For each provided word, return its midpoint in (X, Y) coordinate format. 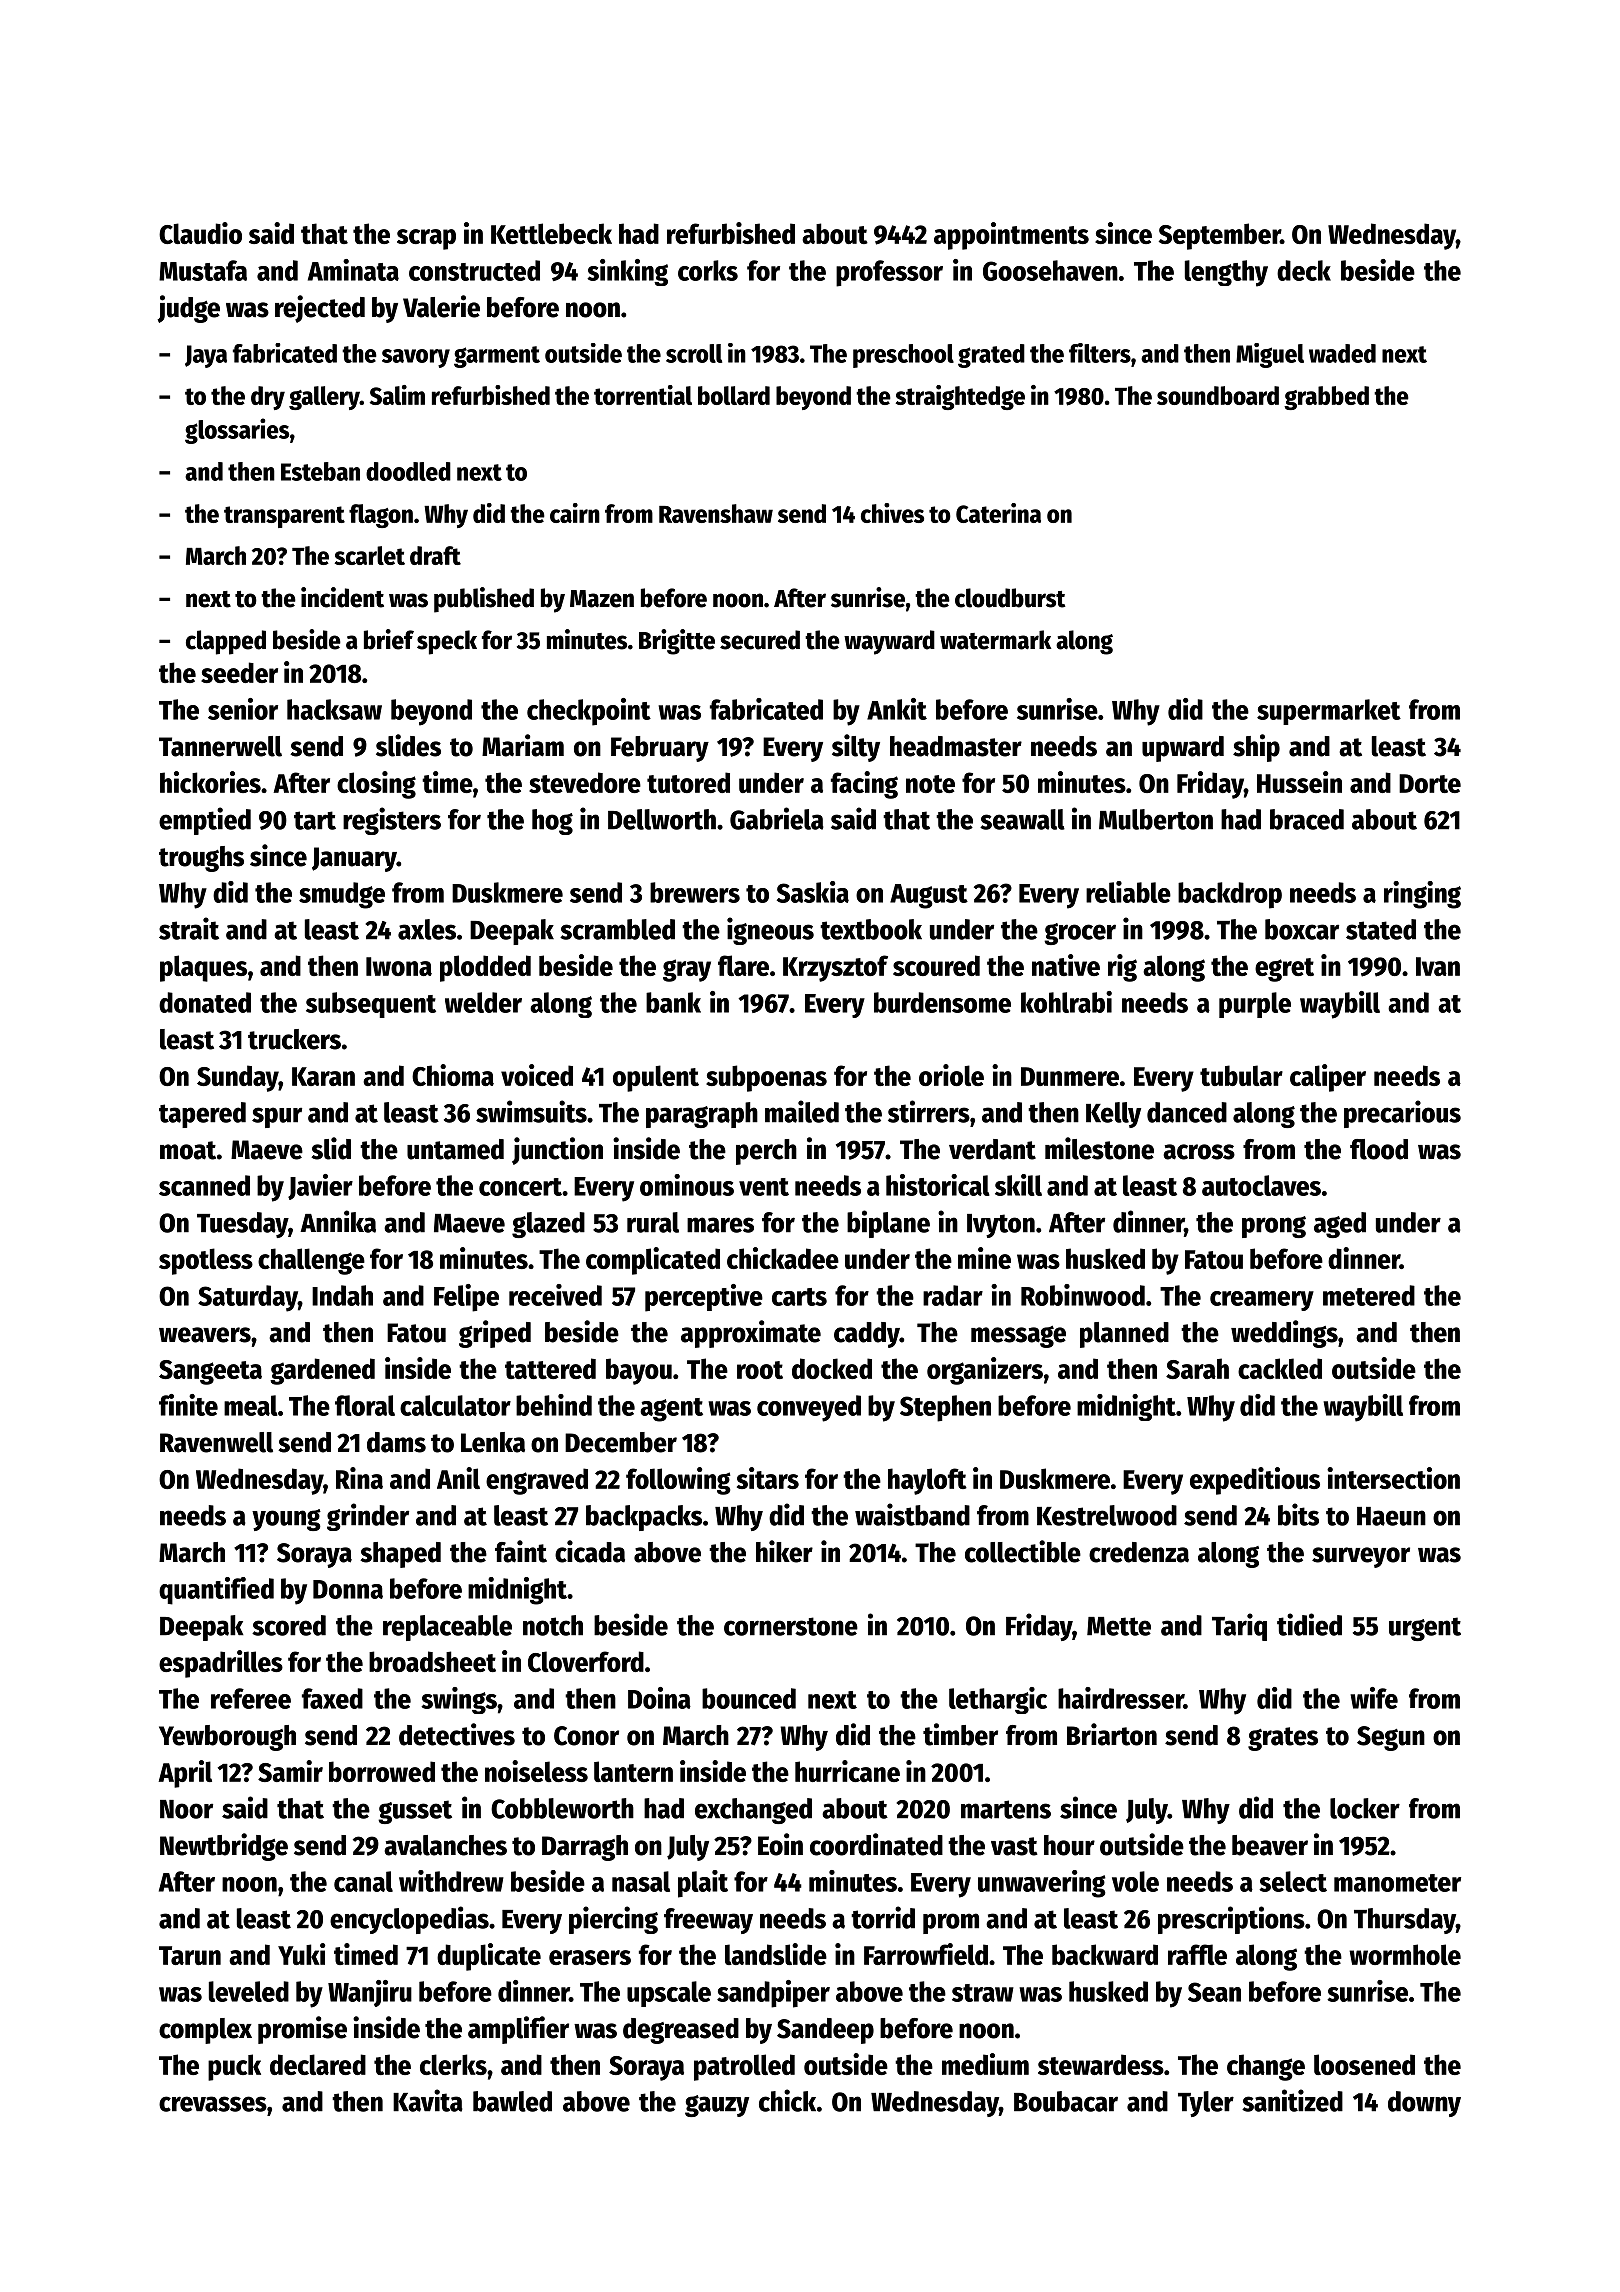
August (929, 896)
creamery (1262, 1301)
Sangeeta (210, 1372)
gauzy (717, 2106)
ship (1256, 748)
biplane (888, 1224)
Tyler (1206, 2104)
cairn (575, 513)
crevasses (213, 2104)
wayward (889, 642)
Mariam (523, 745)
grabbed (1326, 398)
